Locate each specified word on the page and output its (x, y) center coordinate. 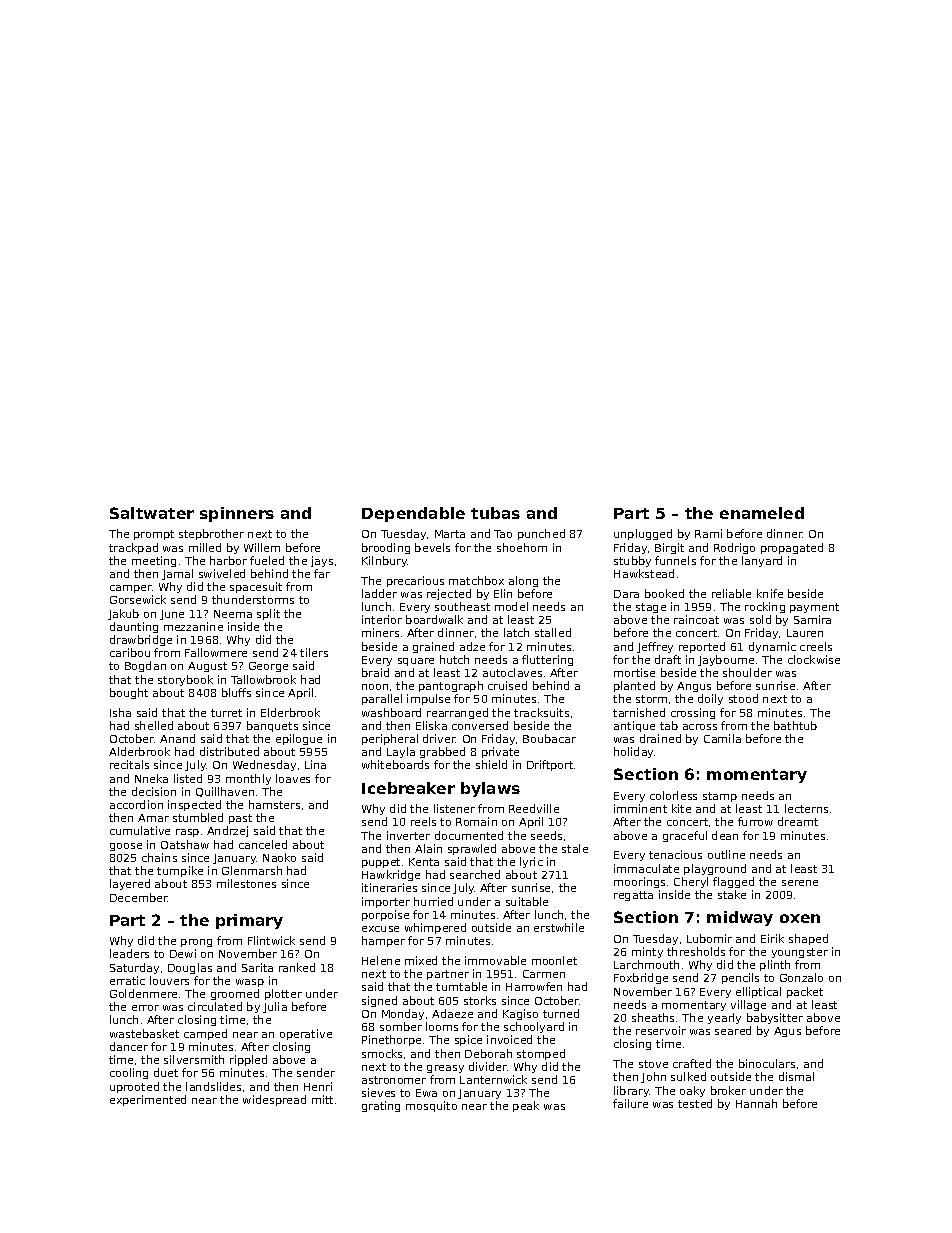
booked (664, 593)
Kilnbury (384, 561)
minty (647, 952)
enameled (762, 513)
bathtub (795, 725)
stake (732, 894)
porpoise (385, 915)
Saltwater (152, 513)
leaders (129, 953)
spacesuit (256, 587)
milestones (246, 883)
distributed (229, 751)
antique (634, 726)
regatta (633, 896)
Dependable (413, 514)
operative (306, 1034)
